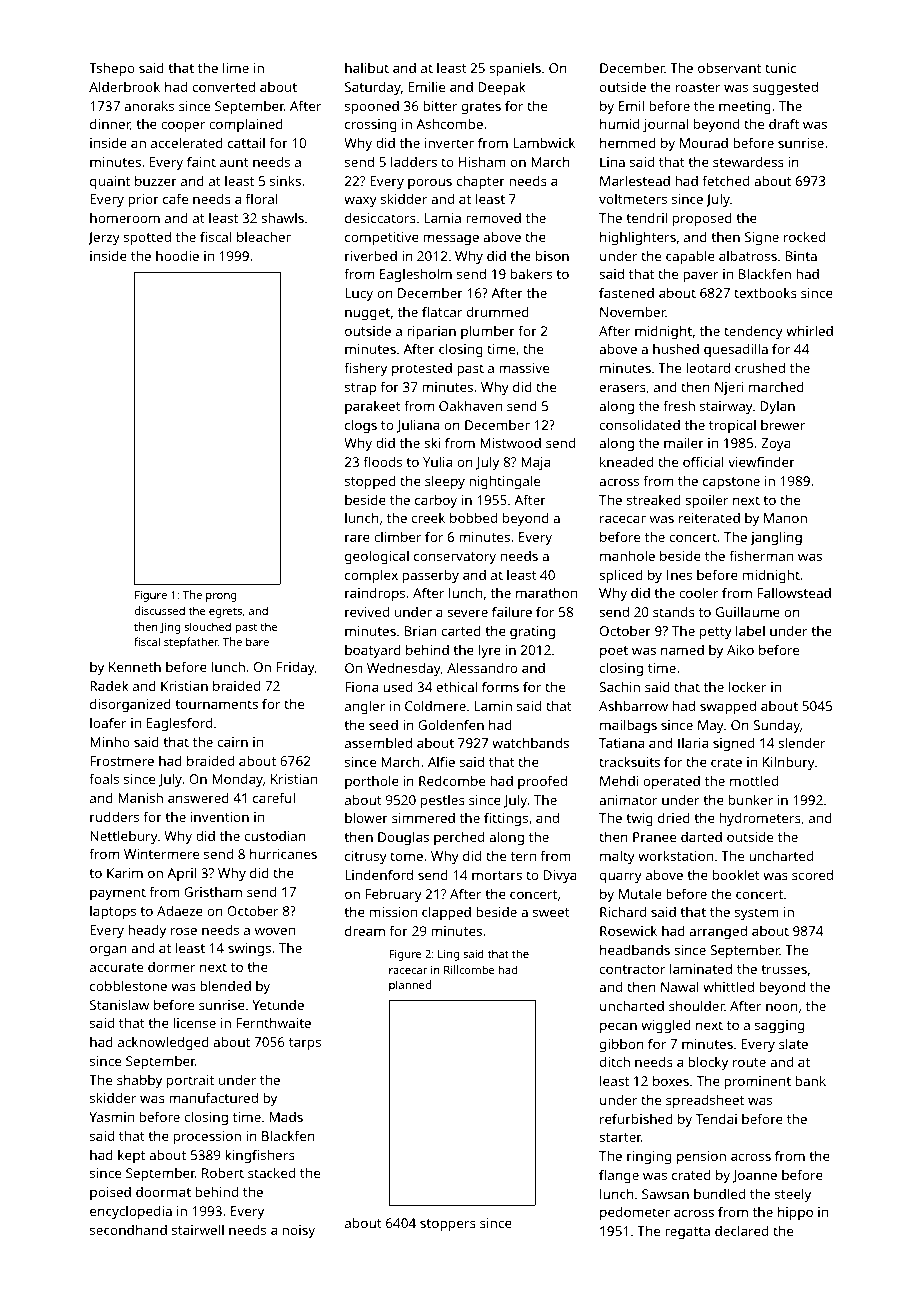 The height and width of the document is (1308, 924). I want to click on fetched, so click(725, 180).
